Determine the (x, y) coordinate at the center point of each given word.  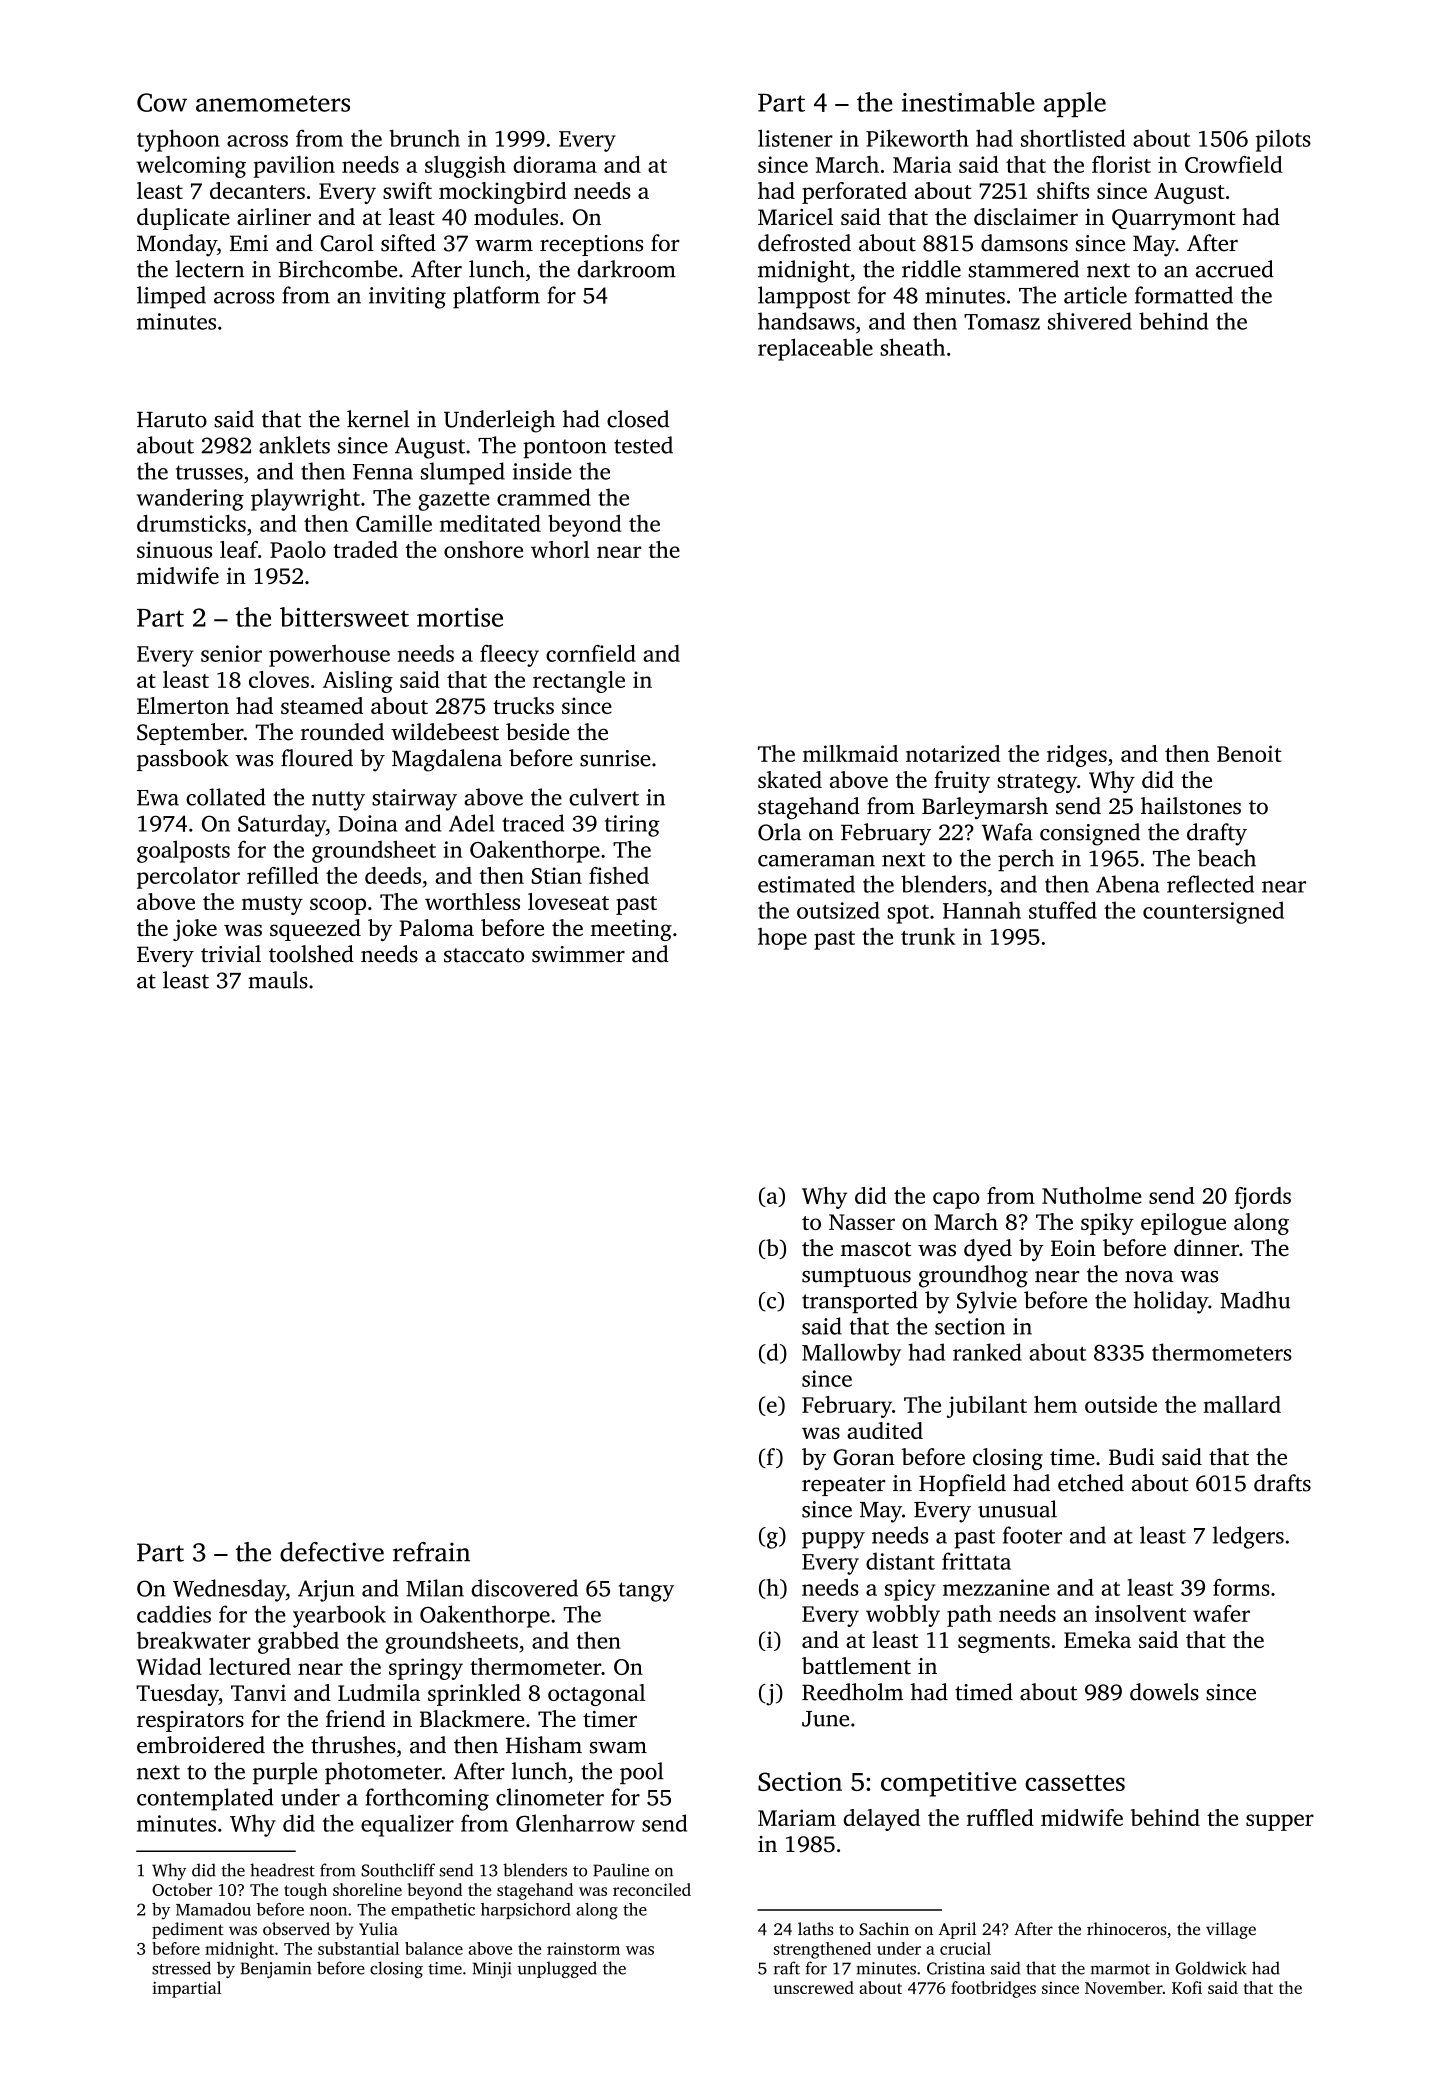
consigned (1090, 834)
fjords (1263, 1198)
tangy (646, 1592)
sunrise (615, 758)
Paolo (298, 549)
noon (328, 1911)
